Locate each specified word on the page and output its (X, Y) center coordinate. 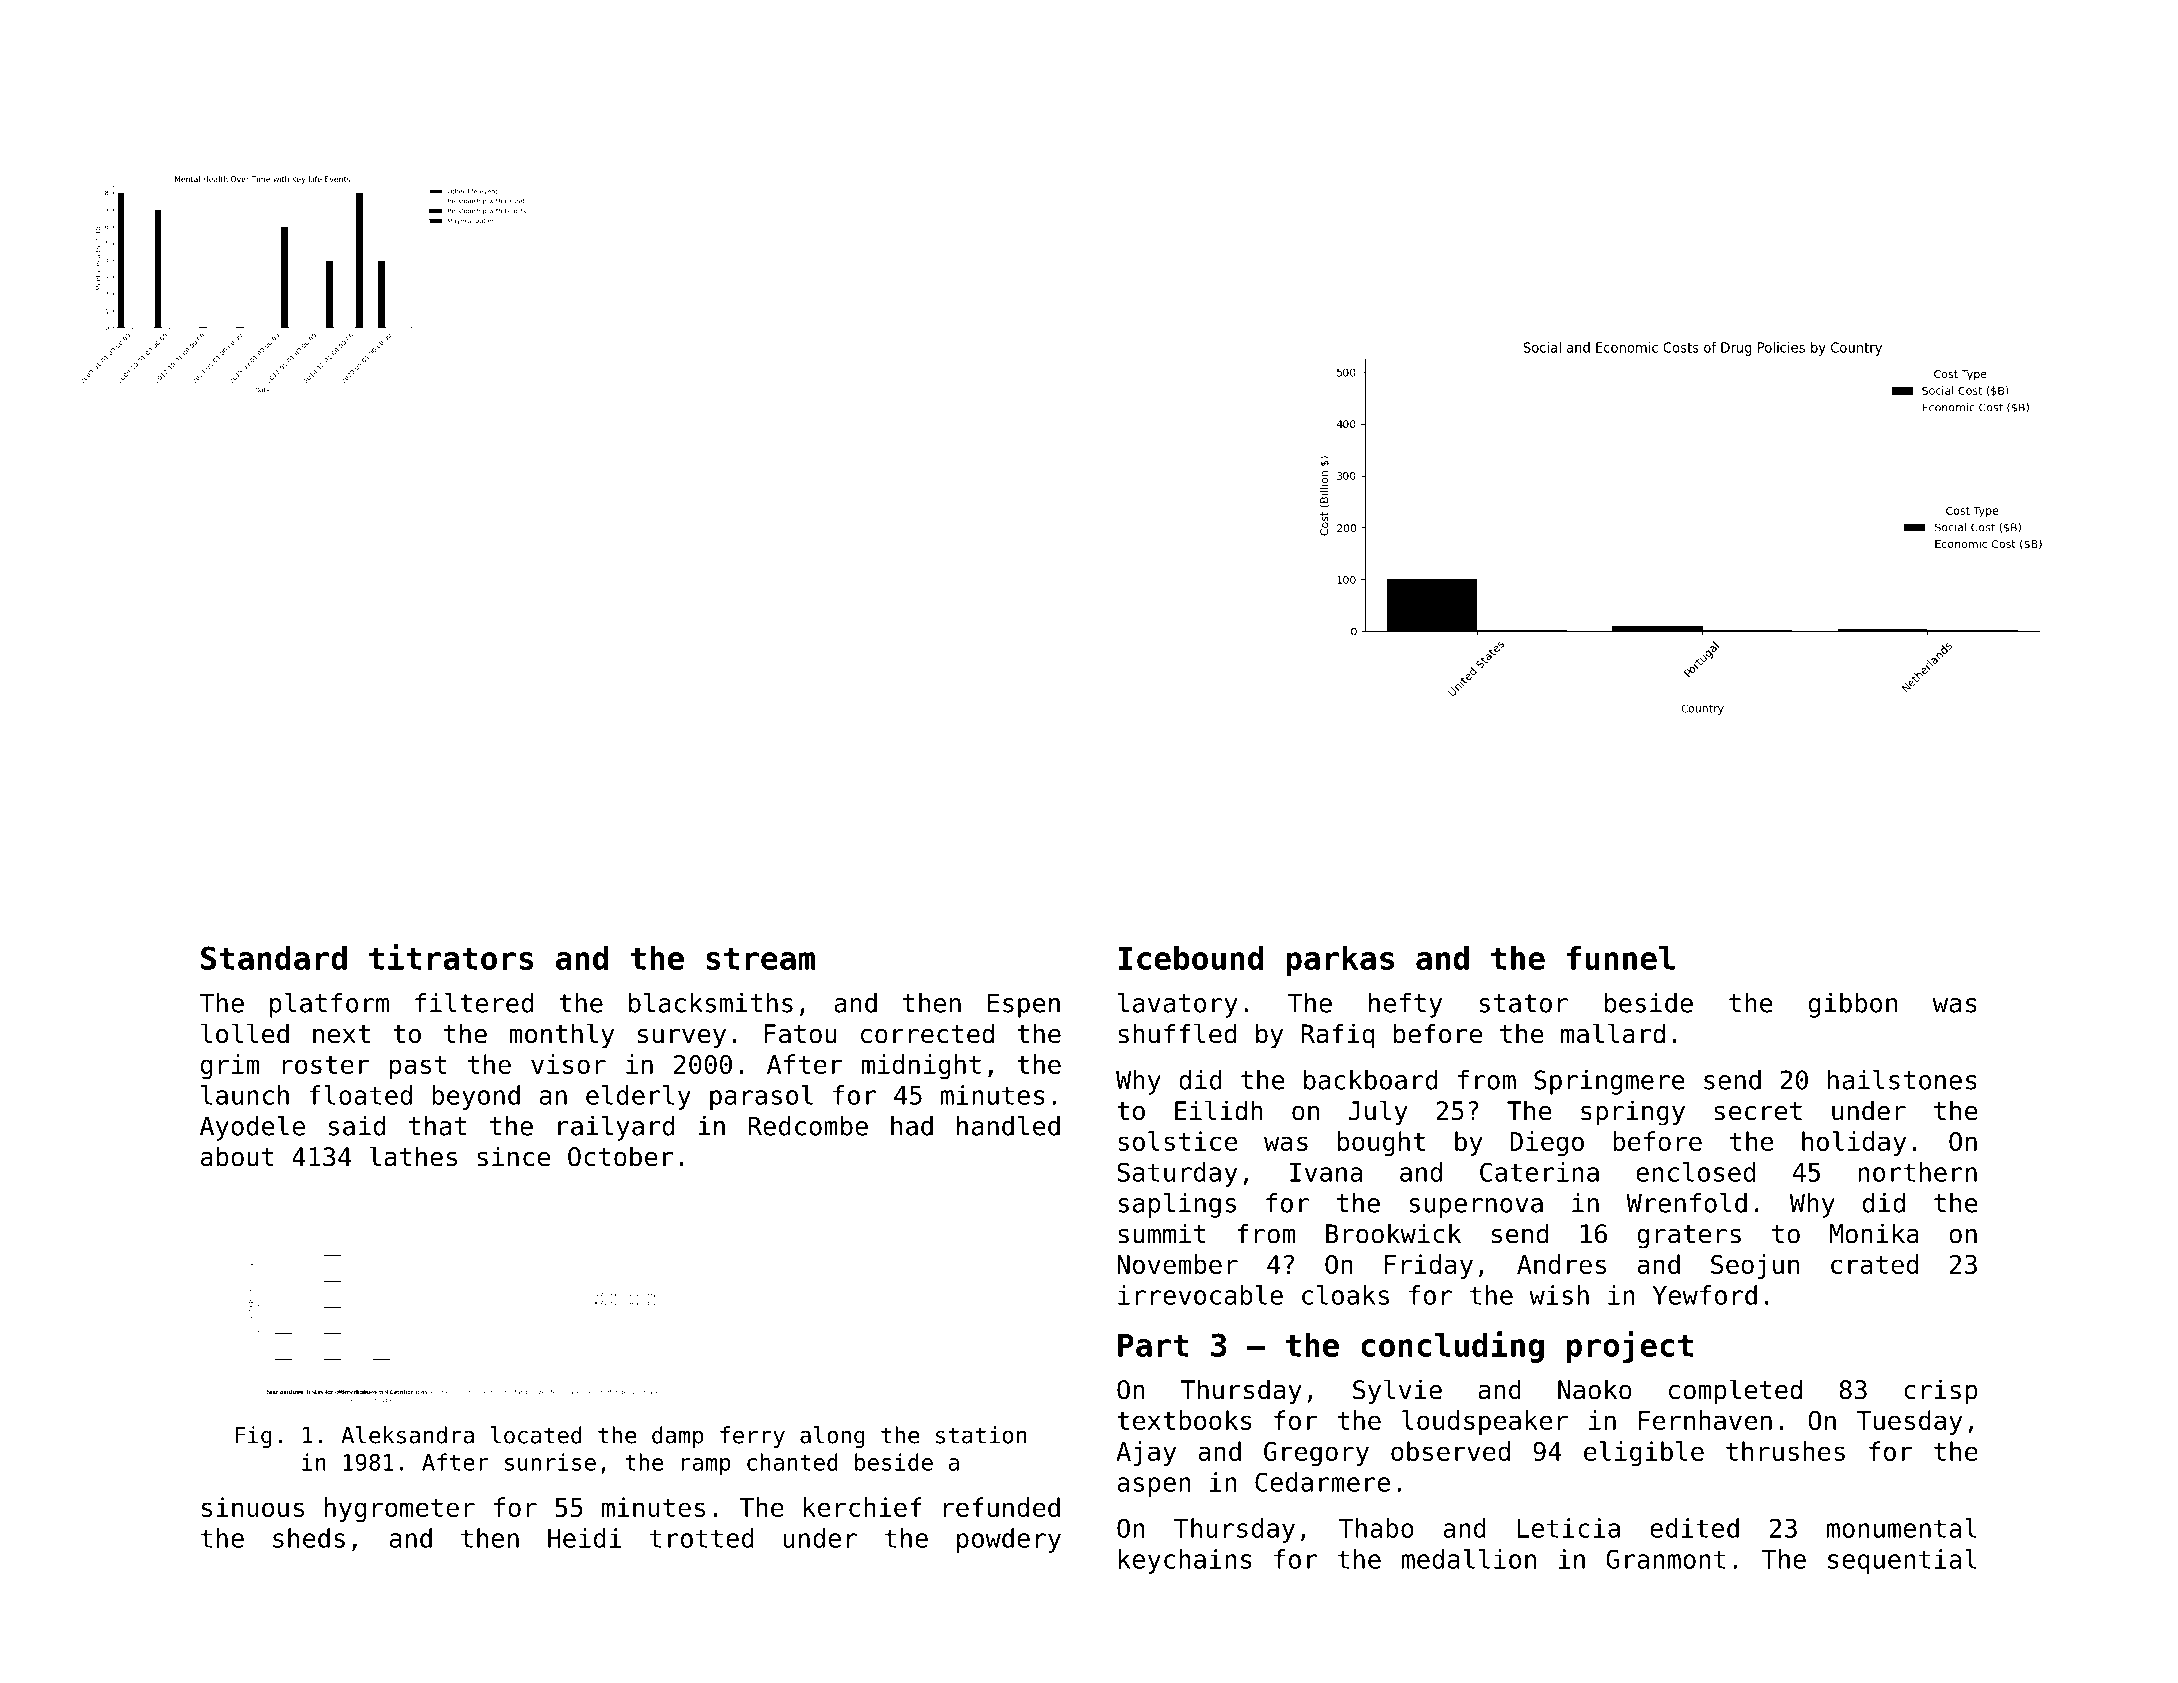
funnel (1621, 958)
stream (760, 958)
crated (1874, 1264)
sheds (309, 1538)
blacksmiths (711, 1003)
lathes (413, 1156)
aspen (1154, 1487)
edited (1694, 1528)
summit (1162, 1233)
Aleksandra (407, 1435)
